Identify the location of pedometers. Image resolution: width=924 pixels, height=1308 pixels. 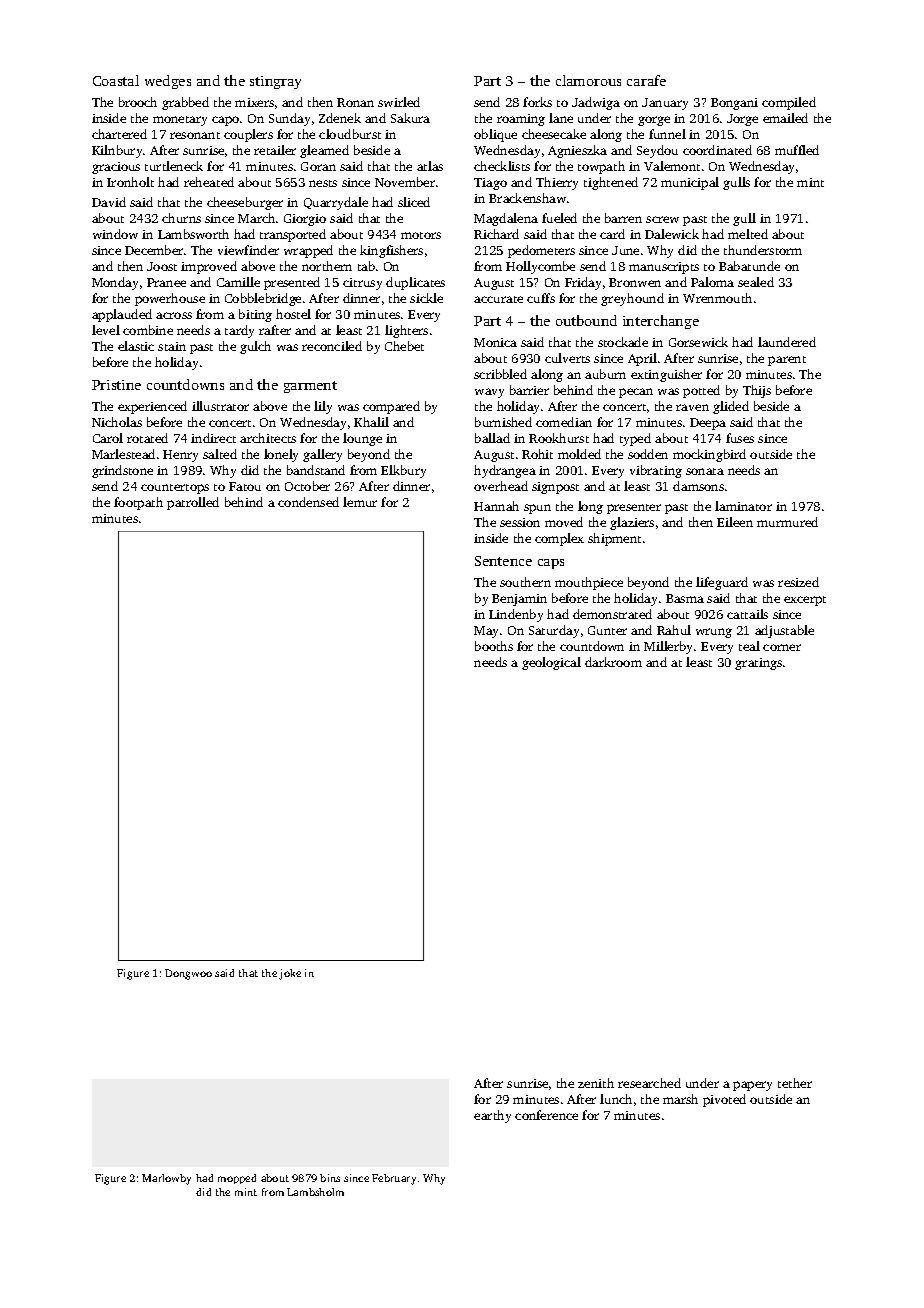
(541, 251).
